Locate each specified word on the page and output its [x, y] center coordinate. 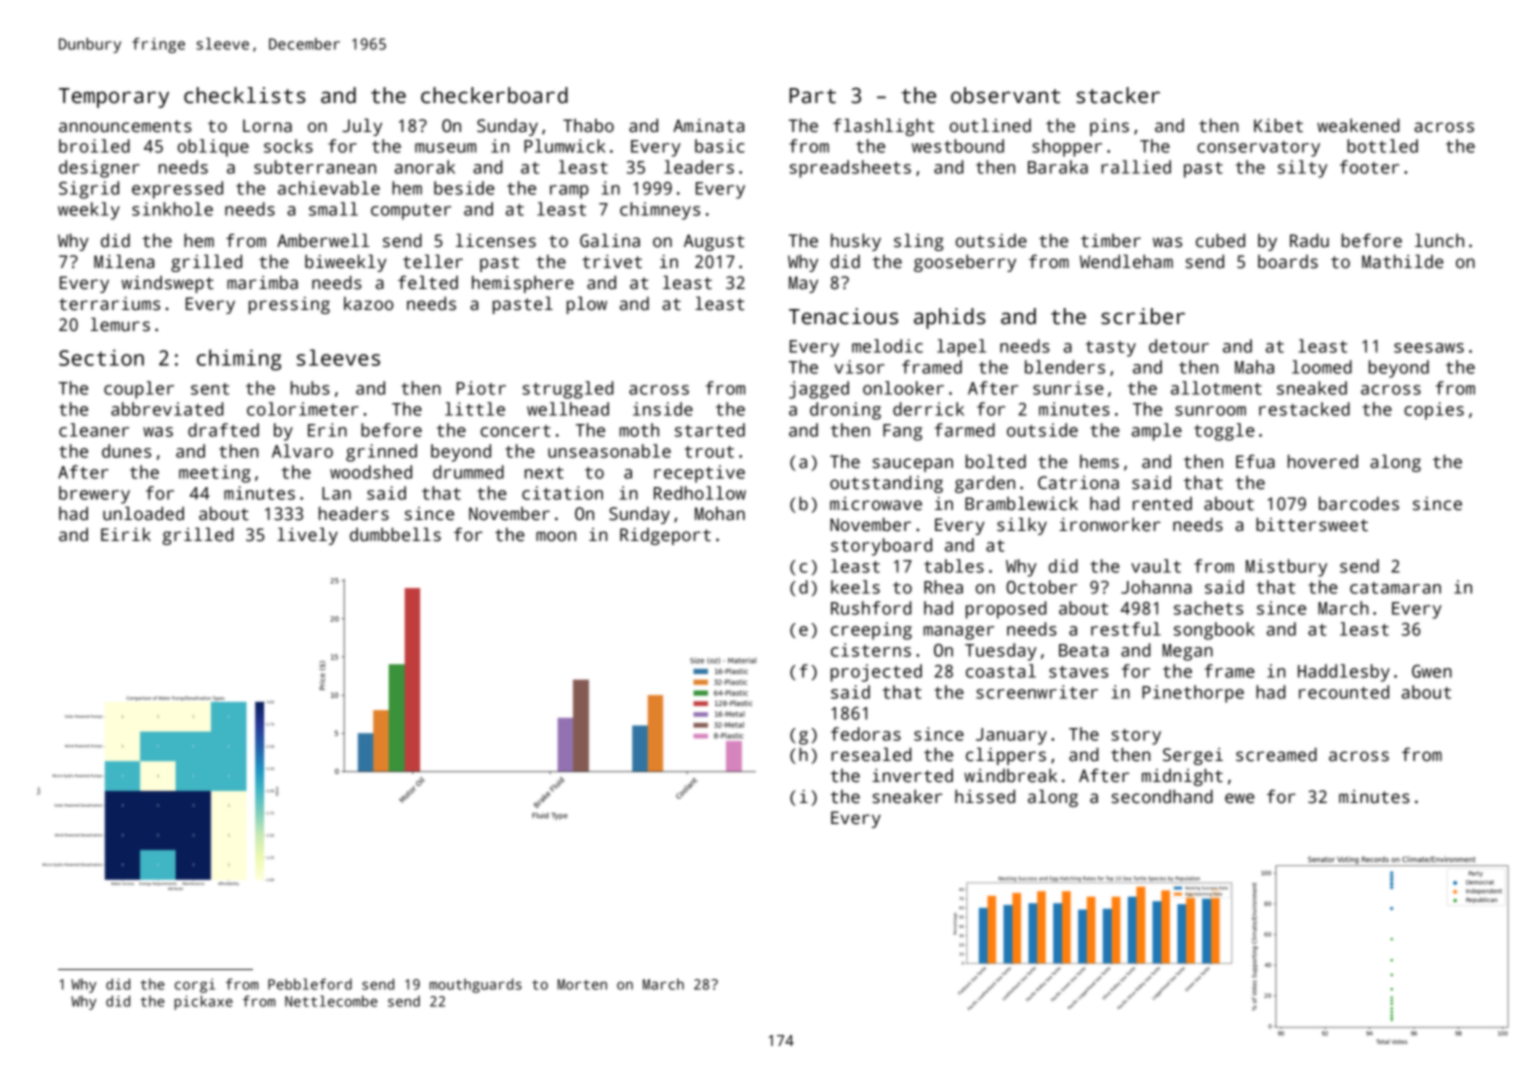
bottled [1382, 146]
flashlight [883, 127]
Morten [582, 984]
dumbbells [395, 534]
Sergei [1193, 756]
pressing [289, 305]
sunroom [1210, 411]
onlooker [903, 388]
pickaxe [203, 1002]
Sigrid [89, 190]
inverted [912, 776]
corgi [195, 985]
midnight [1182, 777]
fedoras [866, 734]
